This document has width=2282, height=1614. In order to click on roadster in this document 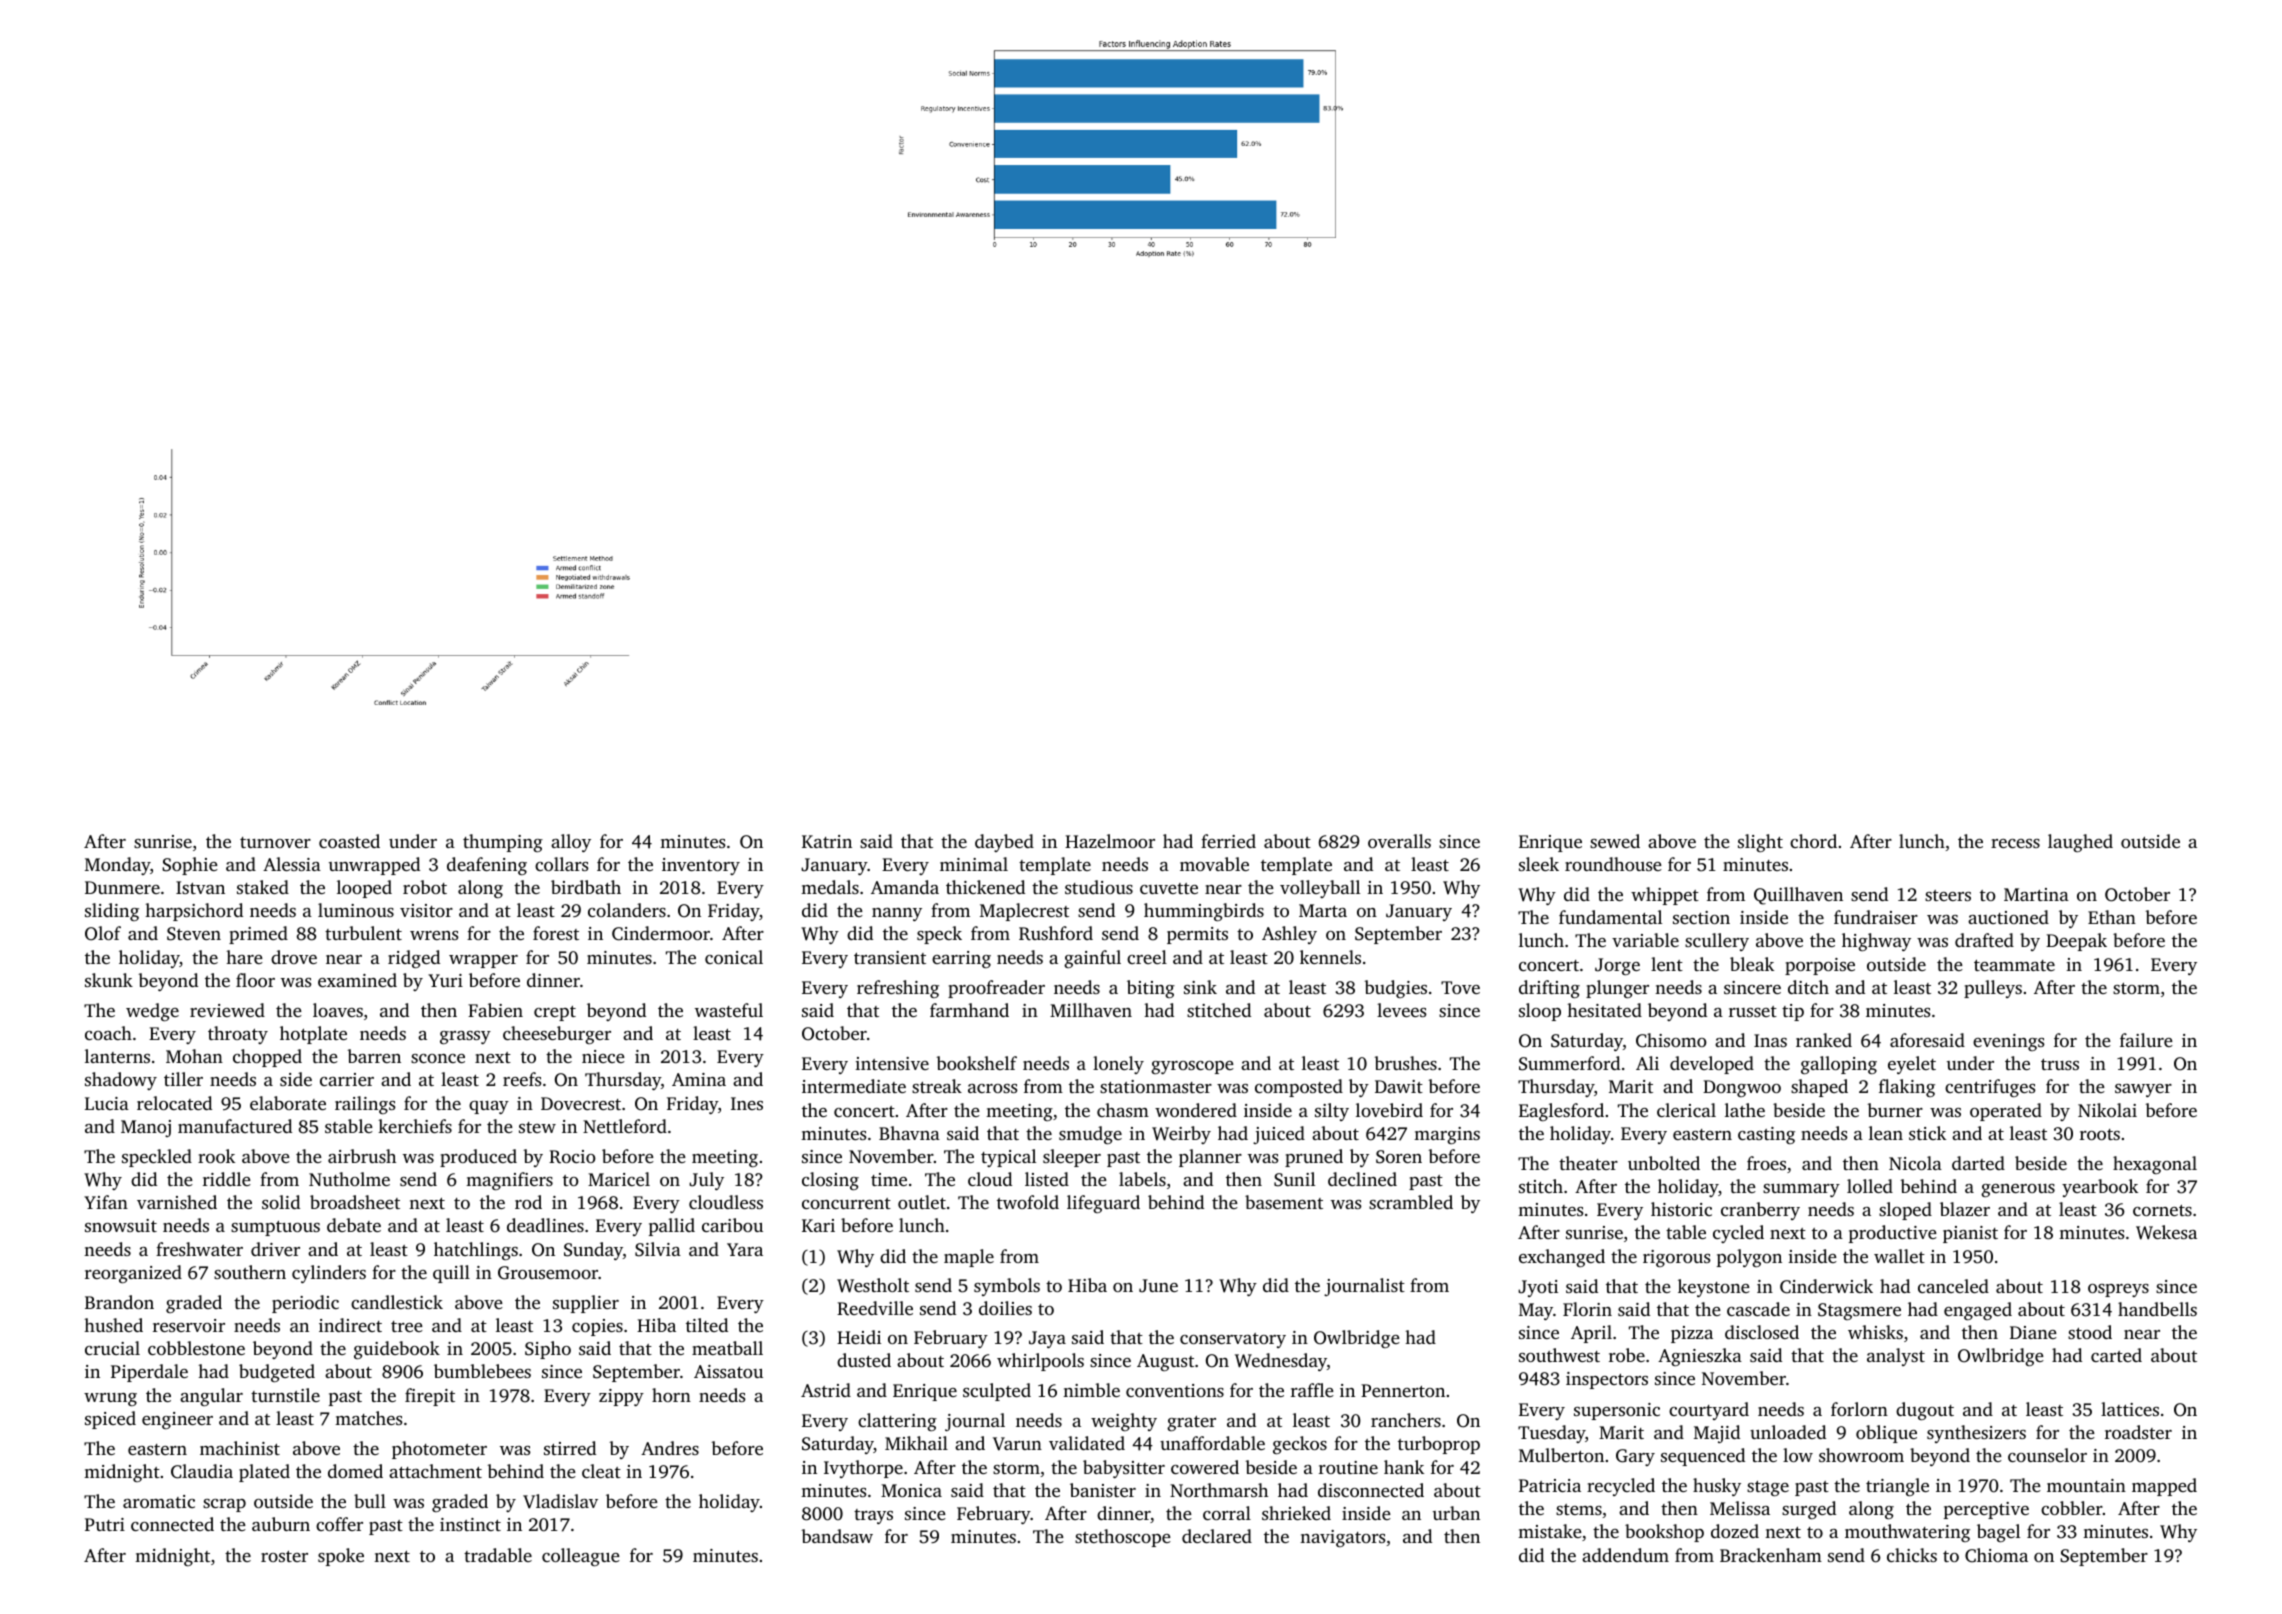, I will do `click(2138, 1432)`.
